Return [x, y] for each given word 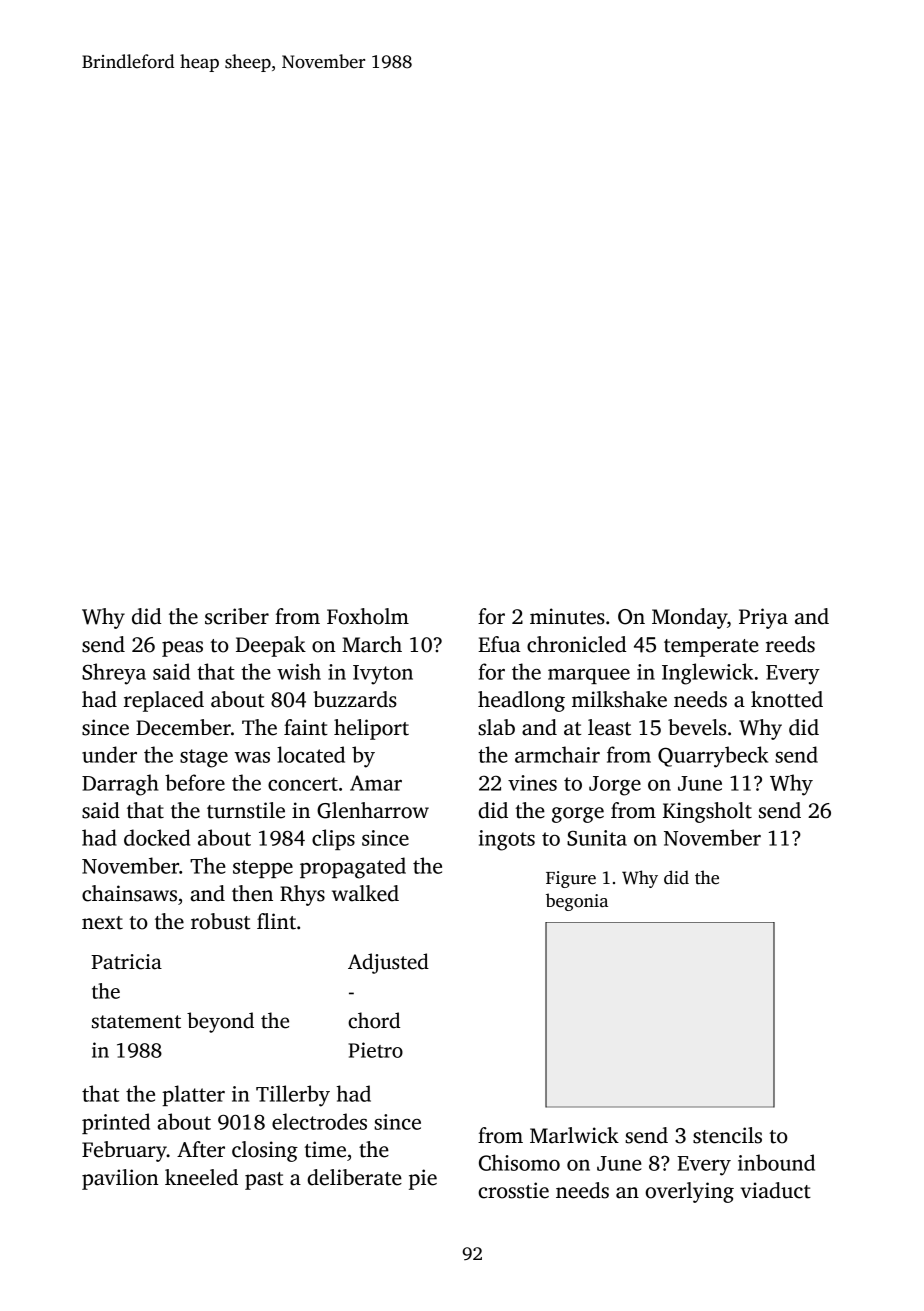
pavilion [120, 1179]
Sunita [597, 838]
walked [365, 893]
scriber [237, 616]
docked [157, 837]
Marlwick [574, 1135]
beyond [220, 1022]
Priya [763, 618]
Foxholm [368, 616]
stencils [727, 1135]
